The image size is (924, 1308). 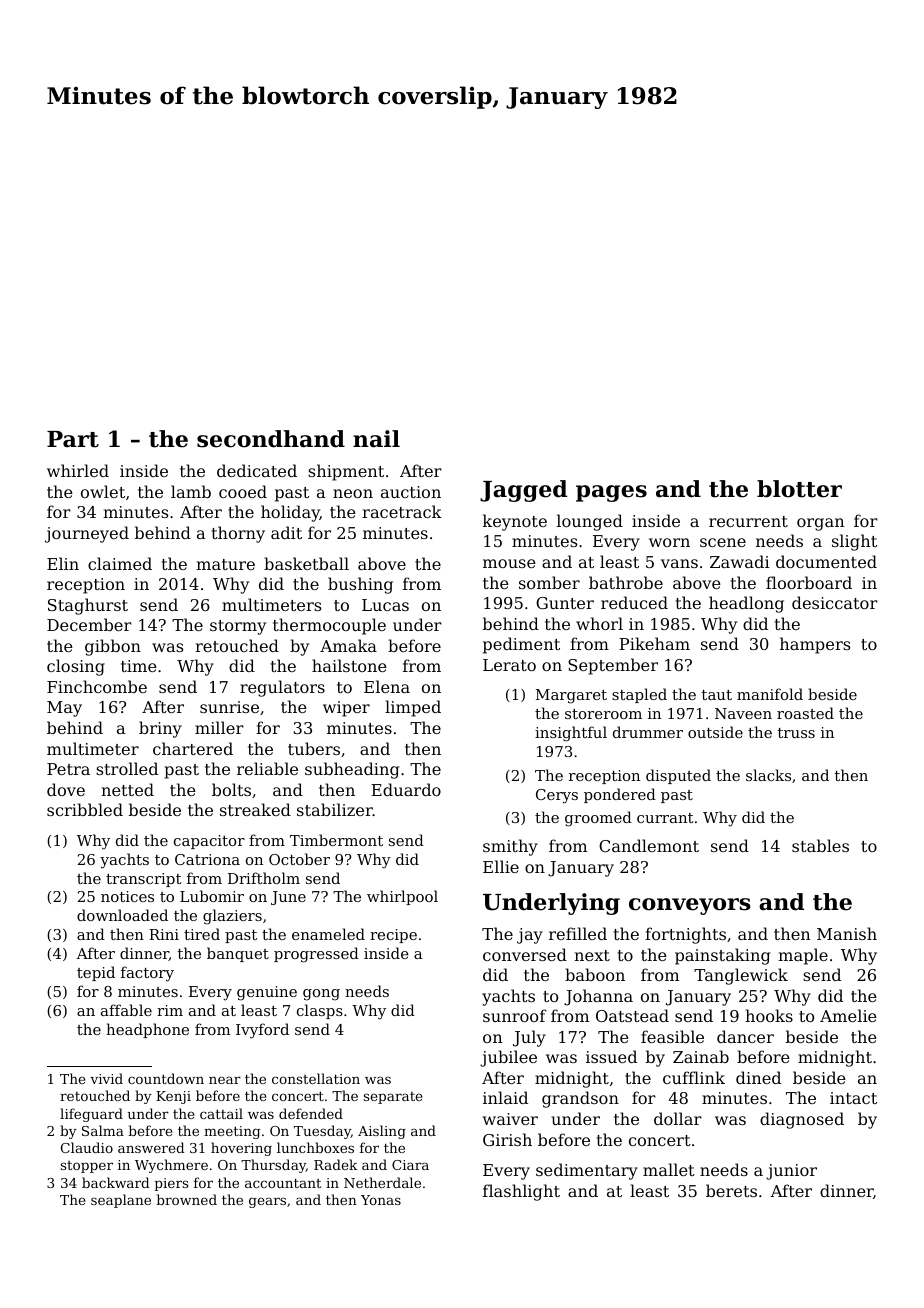 What do you see at coordinates (649, 845) in the screenshot?
I see `Candlemont` at bounding box center [649, 845].
